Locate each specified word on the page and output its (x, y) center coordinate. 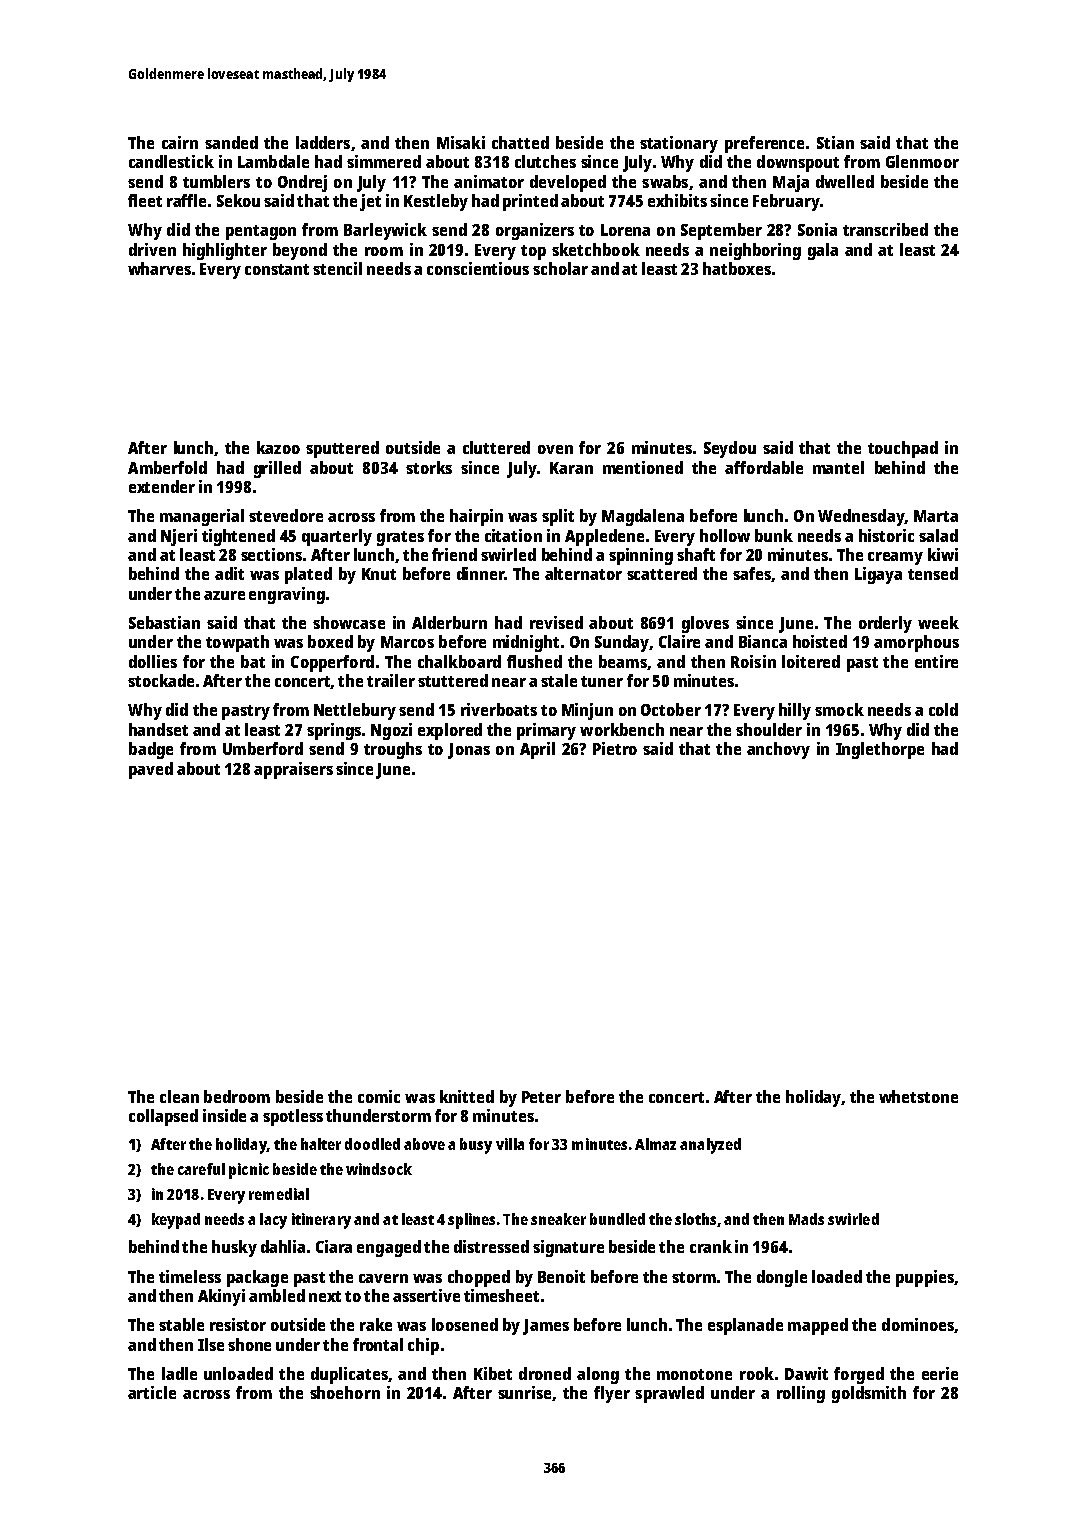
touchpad (903, 449)
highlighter (225, 251)
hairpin (476, 517)
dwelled (845, 181)
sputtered (342, 449)
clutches (545, 161)
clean (179, 1096)
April (537, 750)
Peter (541, 1097)
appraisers (293, 770)
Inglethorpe (880, 750)
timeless (190, 1276)
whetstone (918, 1096)
